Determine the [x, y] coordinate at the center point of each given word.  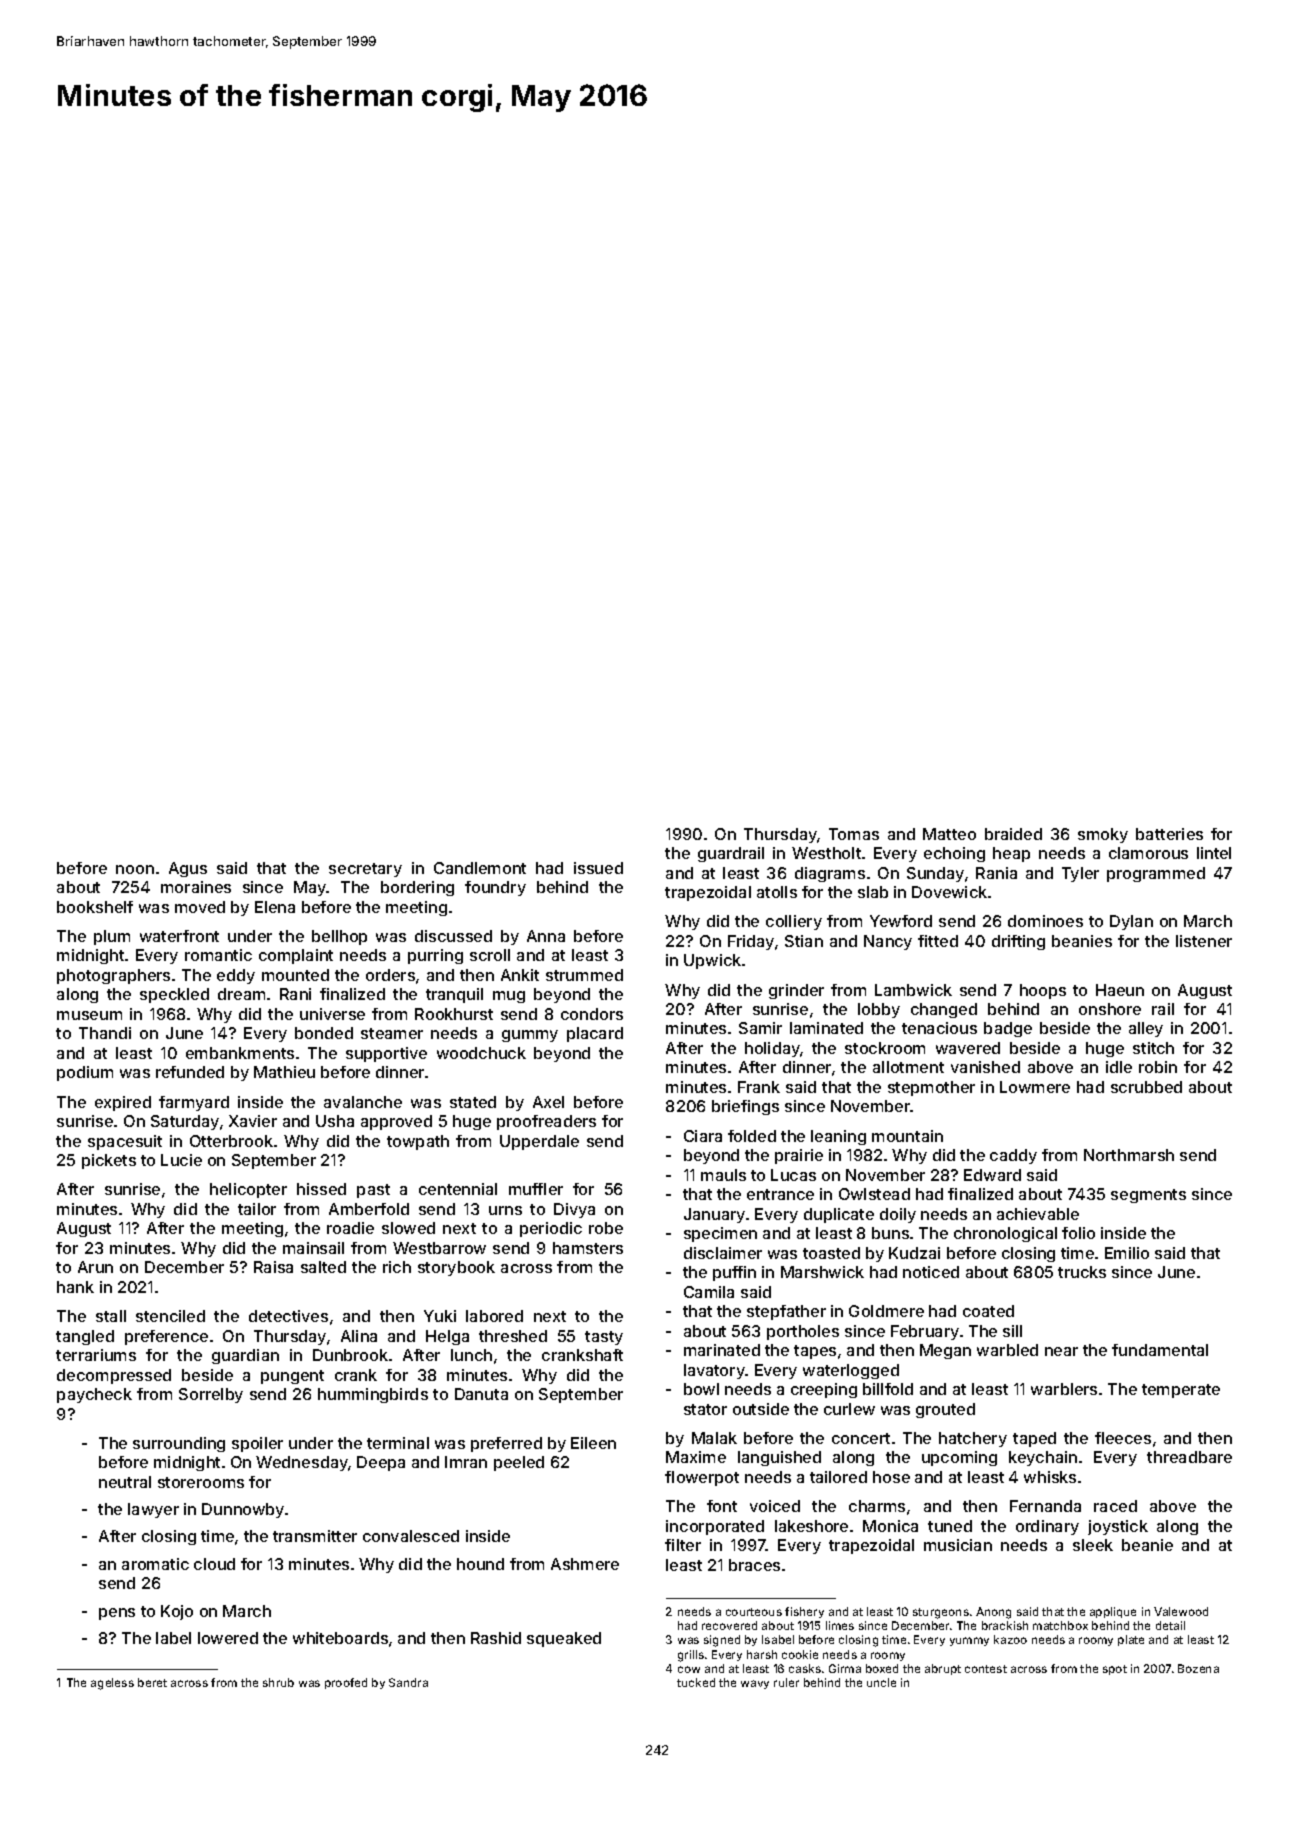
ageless [112, 1684]
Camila [709, 1292]
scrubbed [1146, 1087]
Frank [759, 1087]
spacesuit [125, 1142]
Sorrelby [211, 1395]
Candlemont [480, 868]
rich [397, 1267]
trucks [1082, 1272]
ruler [786, 1682]
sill [1012, 1331]
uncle [881, 1682]
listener [1204, 941]
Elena [275, 907]
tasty [604, 1338]
